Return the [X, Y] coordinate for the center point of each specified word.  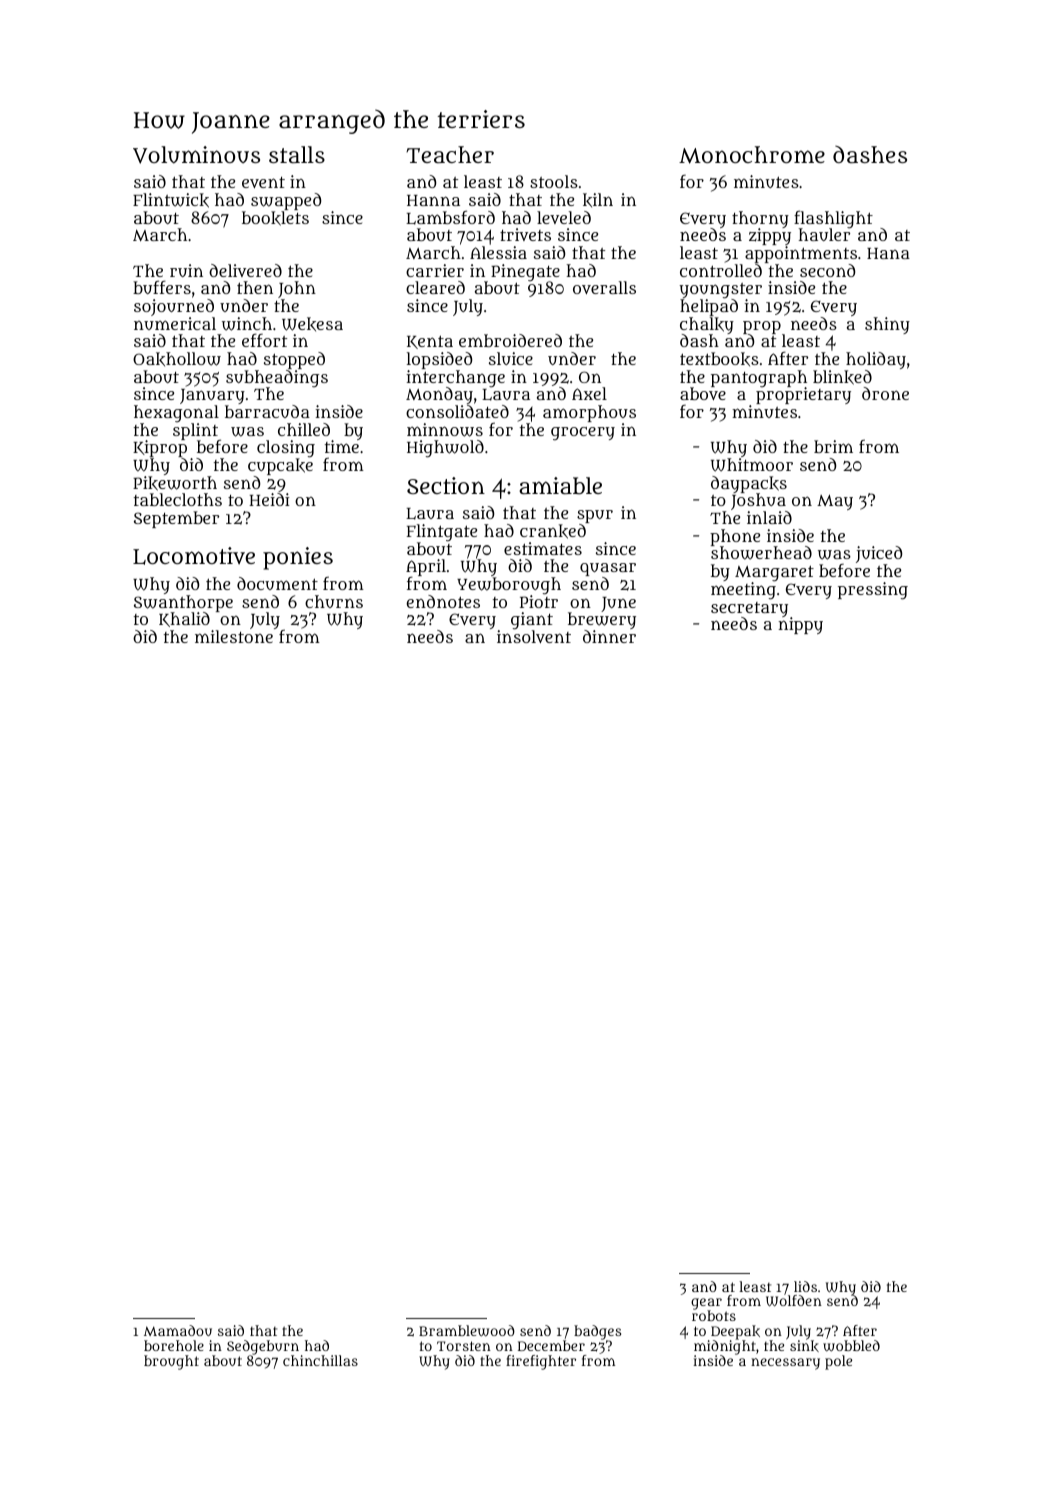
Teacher [450, 154]
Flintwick [171, 200]
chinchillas [320, 1360]
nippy [800, 625]
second [827, 270]
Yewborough [509, 586]
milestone [234, 636]
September [176, 519]
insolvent [534, 636]
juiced [879, 555]
